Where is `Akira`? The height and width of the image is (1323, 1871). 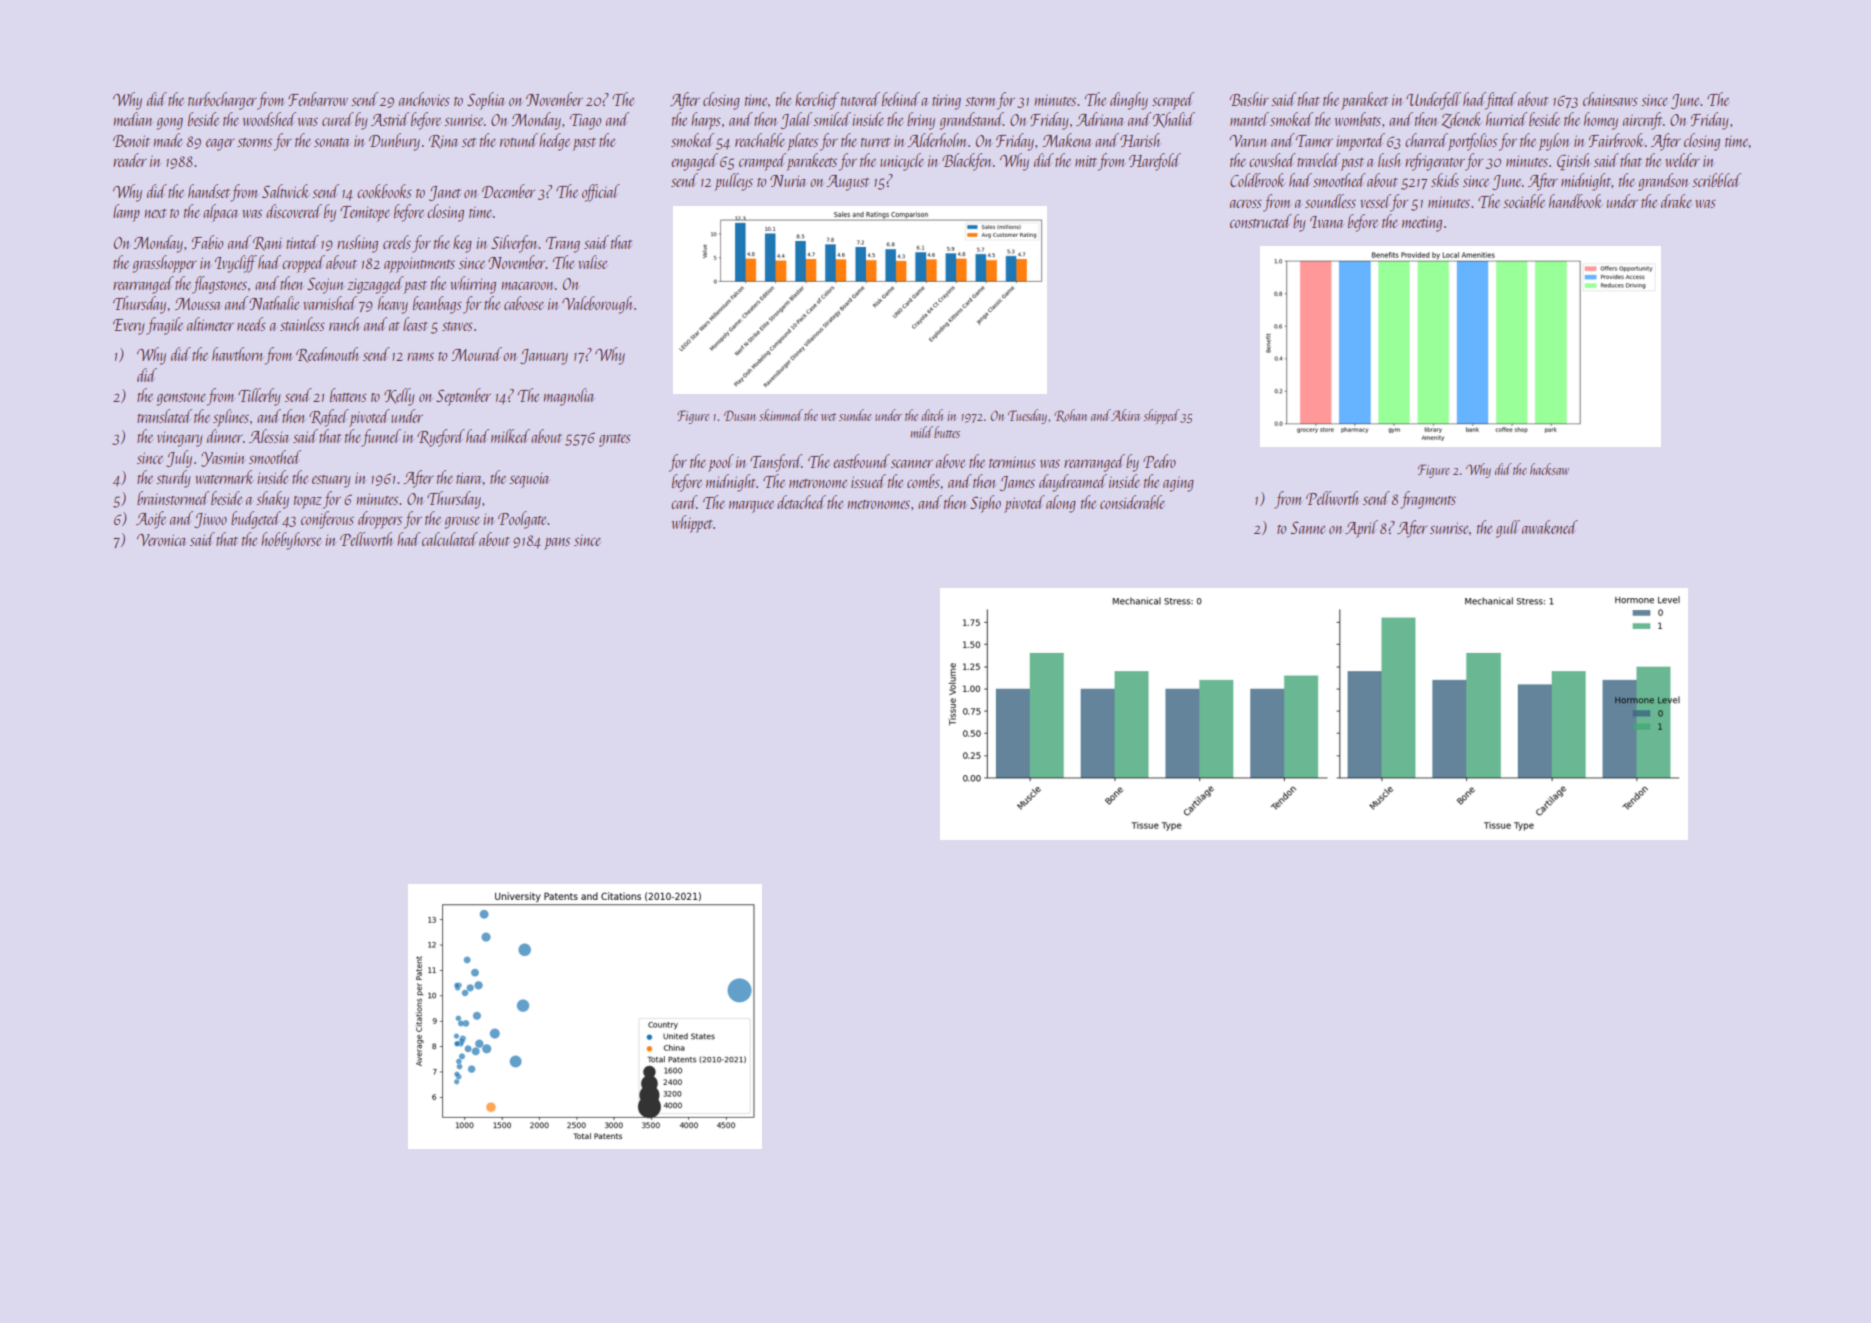 Akira is located at coordinates (1125, 415).
